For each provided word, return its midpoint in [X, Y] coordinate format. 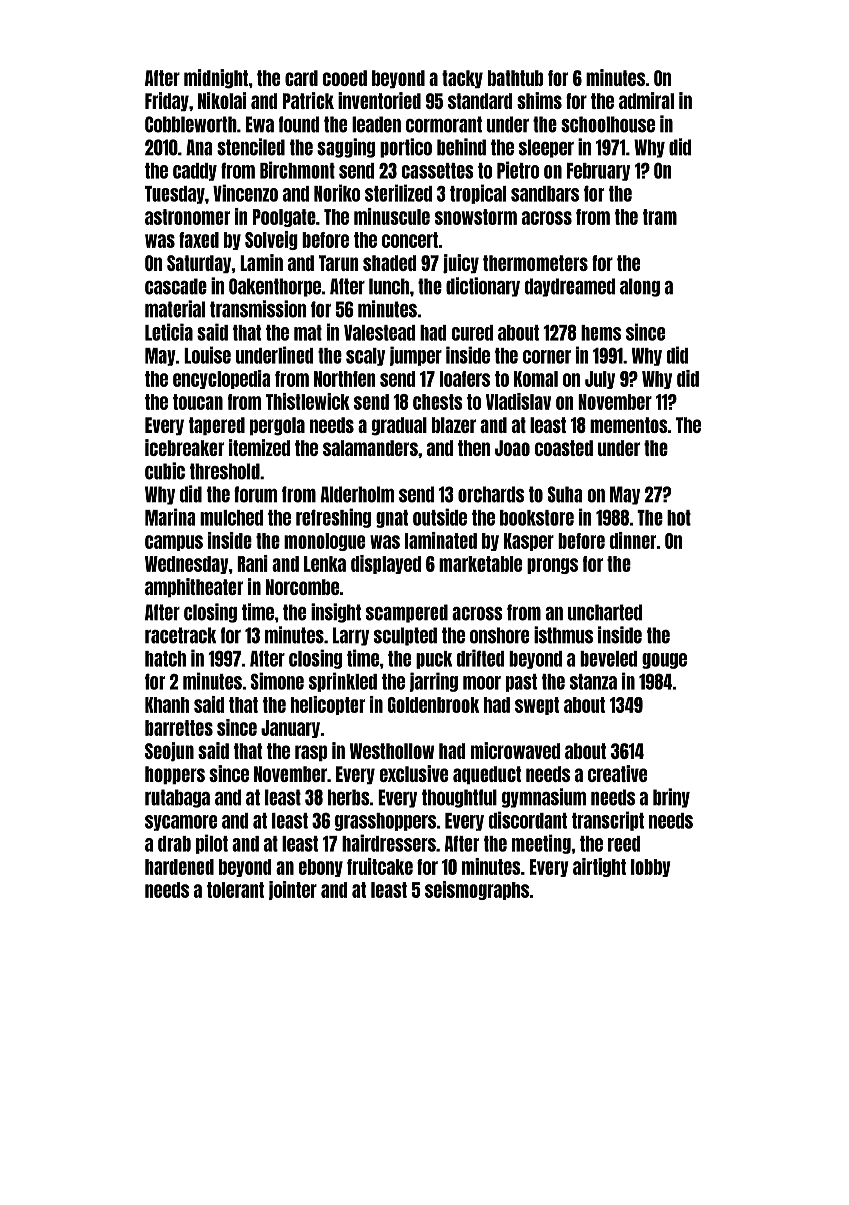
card [301, 78]
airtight [599, 867]
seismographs [477, 890]
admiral [646, 100]
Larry [351, 636]
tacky [462, 79]
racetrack [180, 635]
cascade [176, 286]
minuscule [392, 216]
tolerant [235, 890]
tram [660, 217]
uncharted [605, 612]
